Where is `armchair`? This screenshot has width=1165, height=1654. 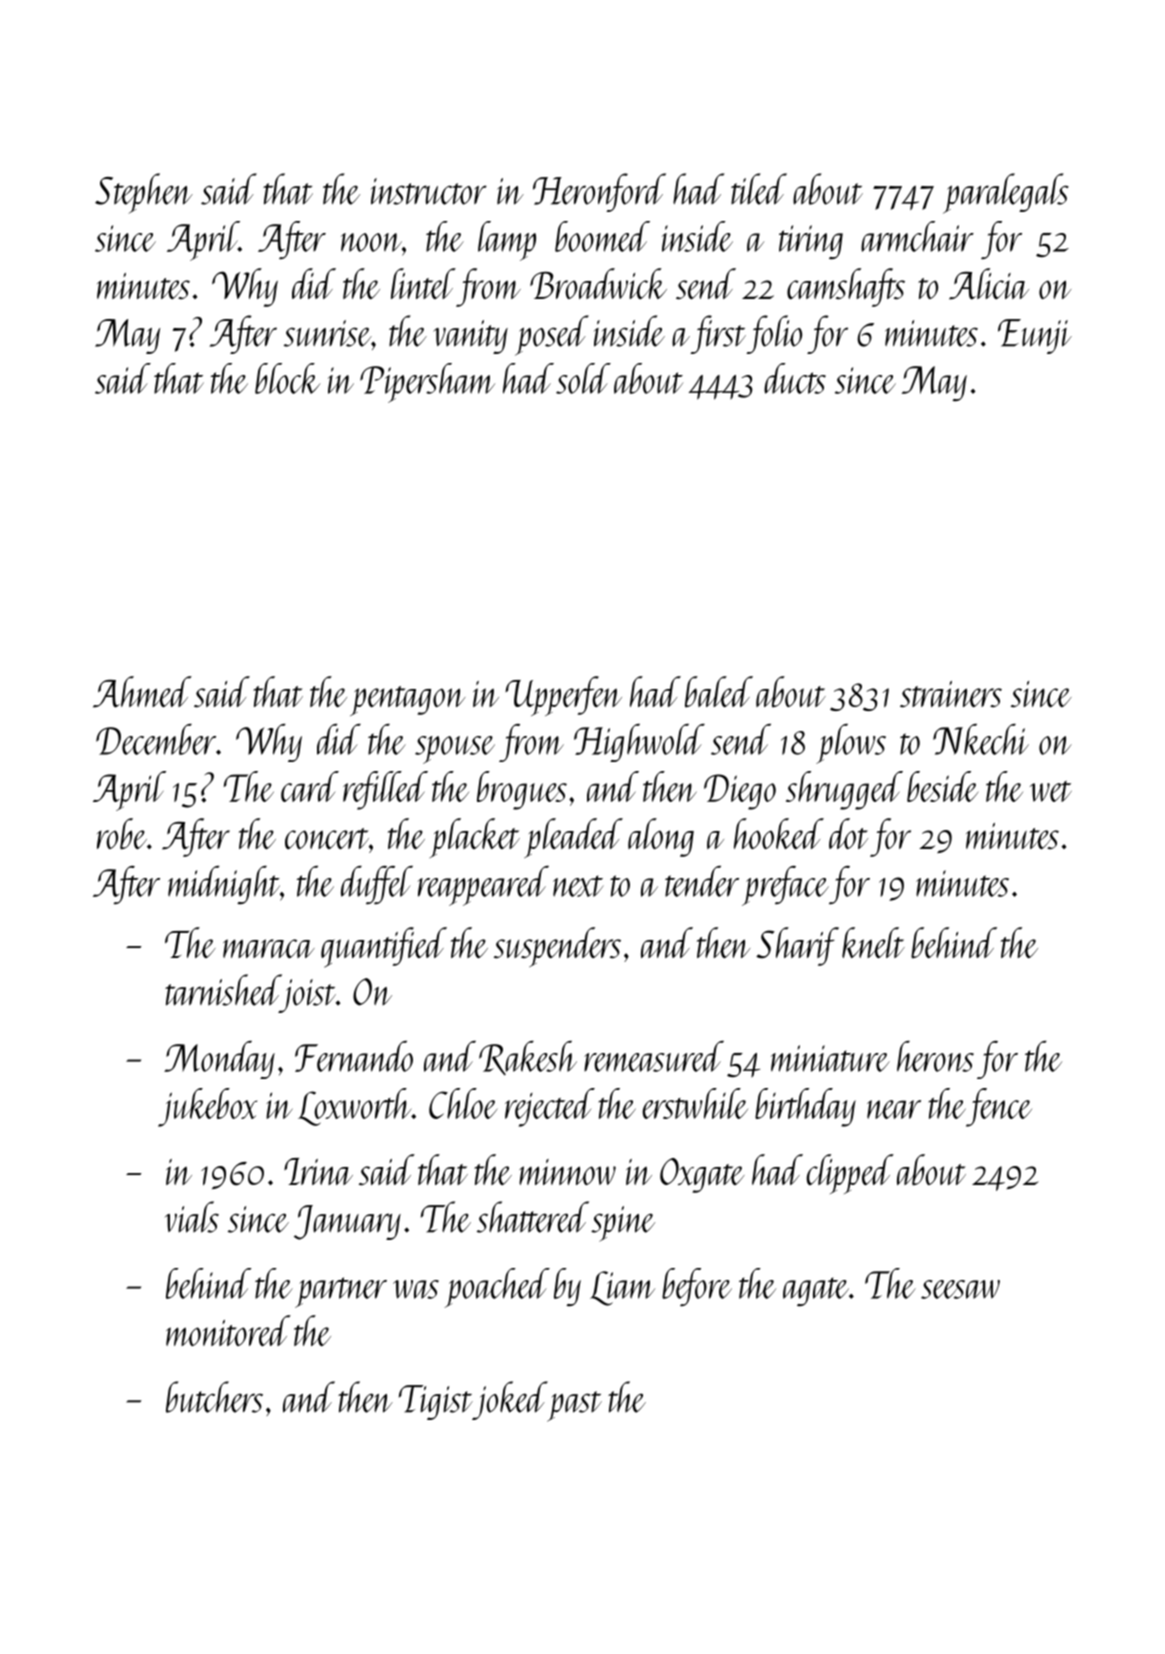
armchair is located at coordinates (917, 236).
